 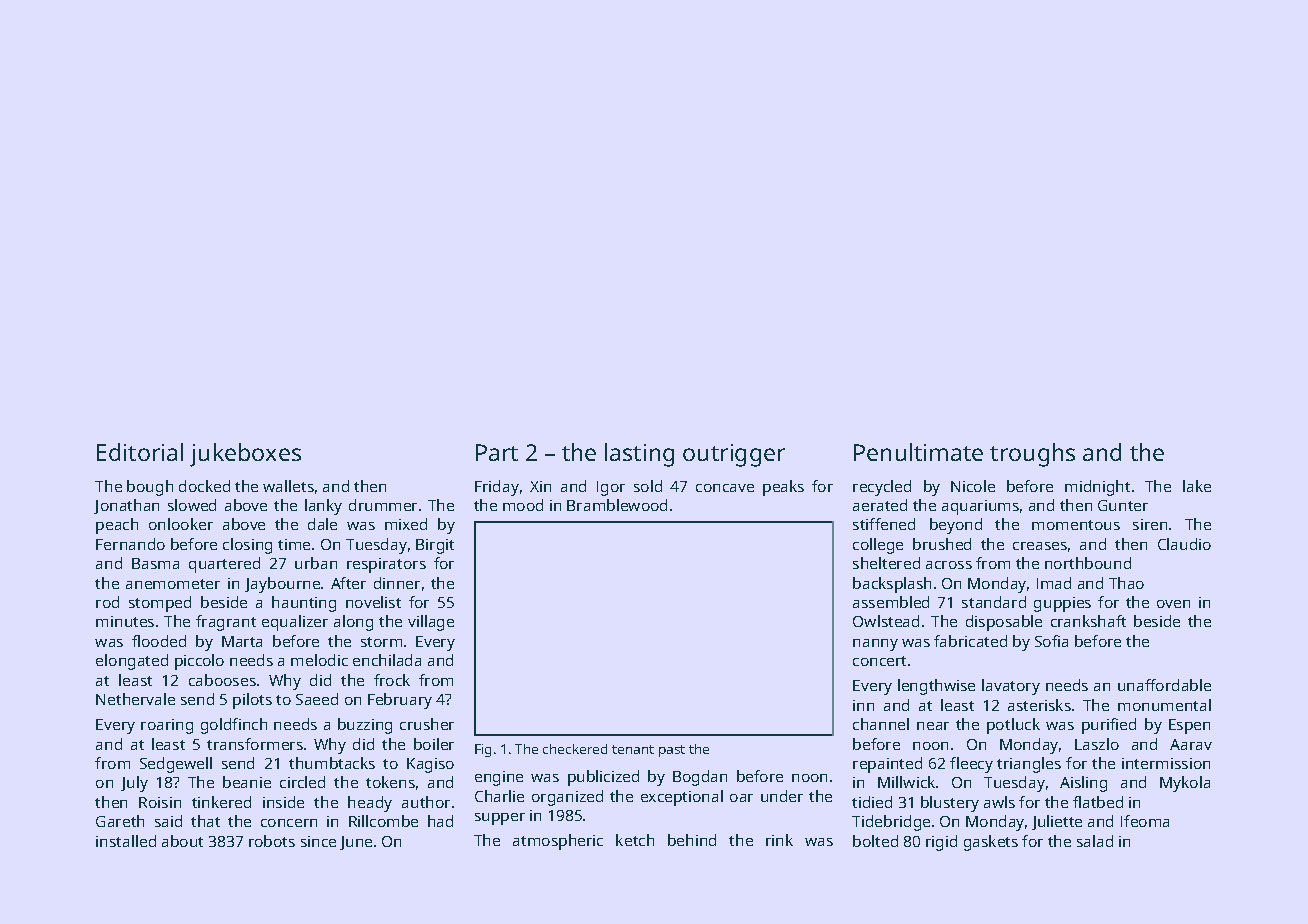 What do you see at coordinates (126, 841) in the screenshot?
I see `installed` at bounding box center [126, 841].
